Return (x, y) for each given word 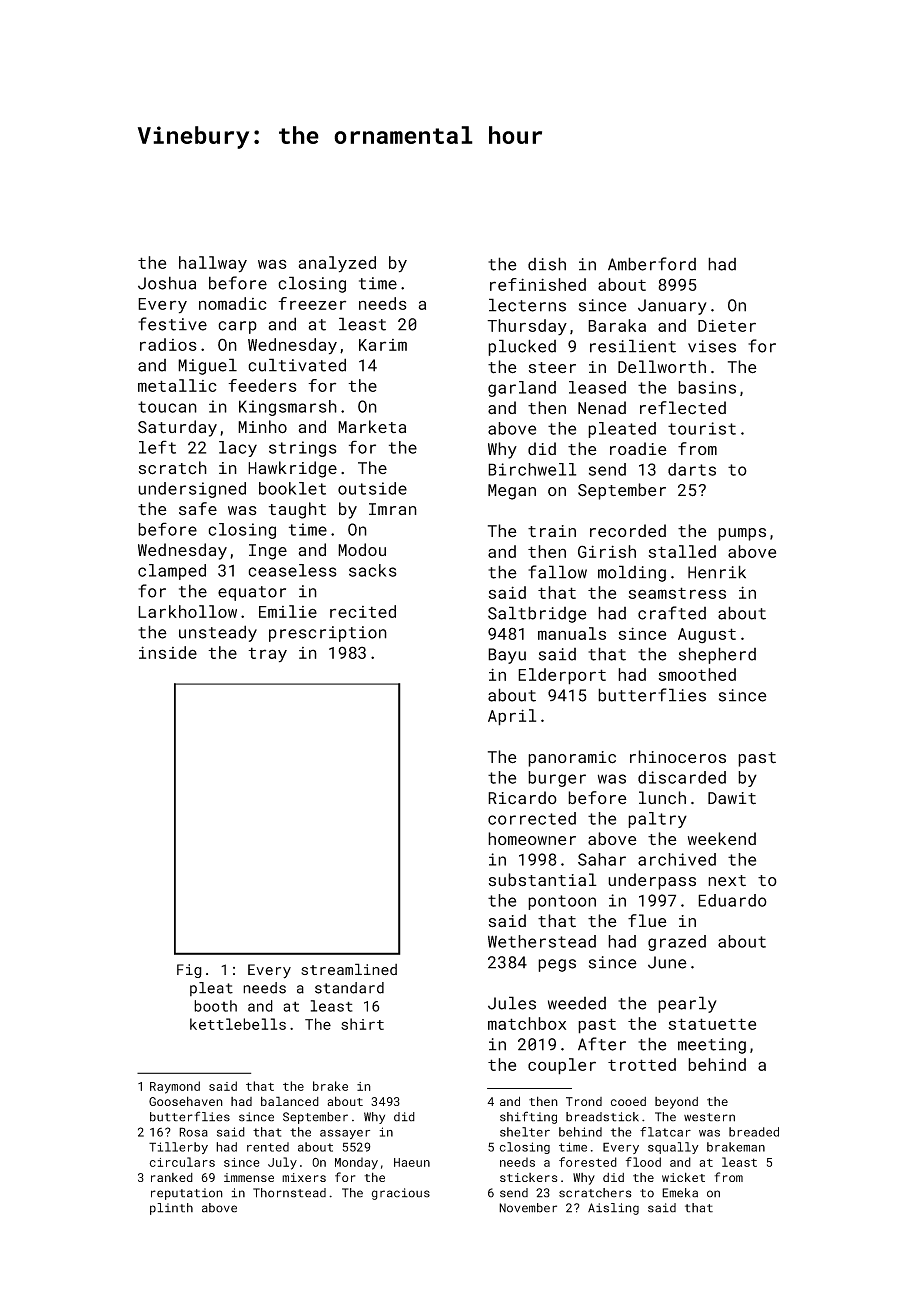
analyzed (337, 264)
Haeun (412, 1162)
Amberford (652, 264)
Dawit (732, 798)
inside (168, 652)
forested (588, 1162)
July (282, 1163)
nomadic (233, 303)
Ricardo (522, 798)
